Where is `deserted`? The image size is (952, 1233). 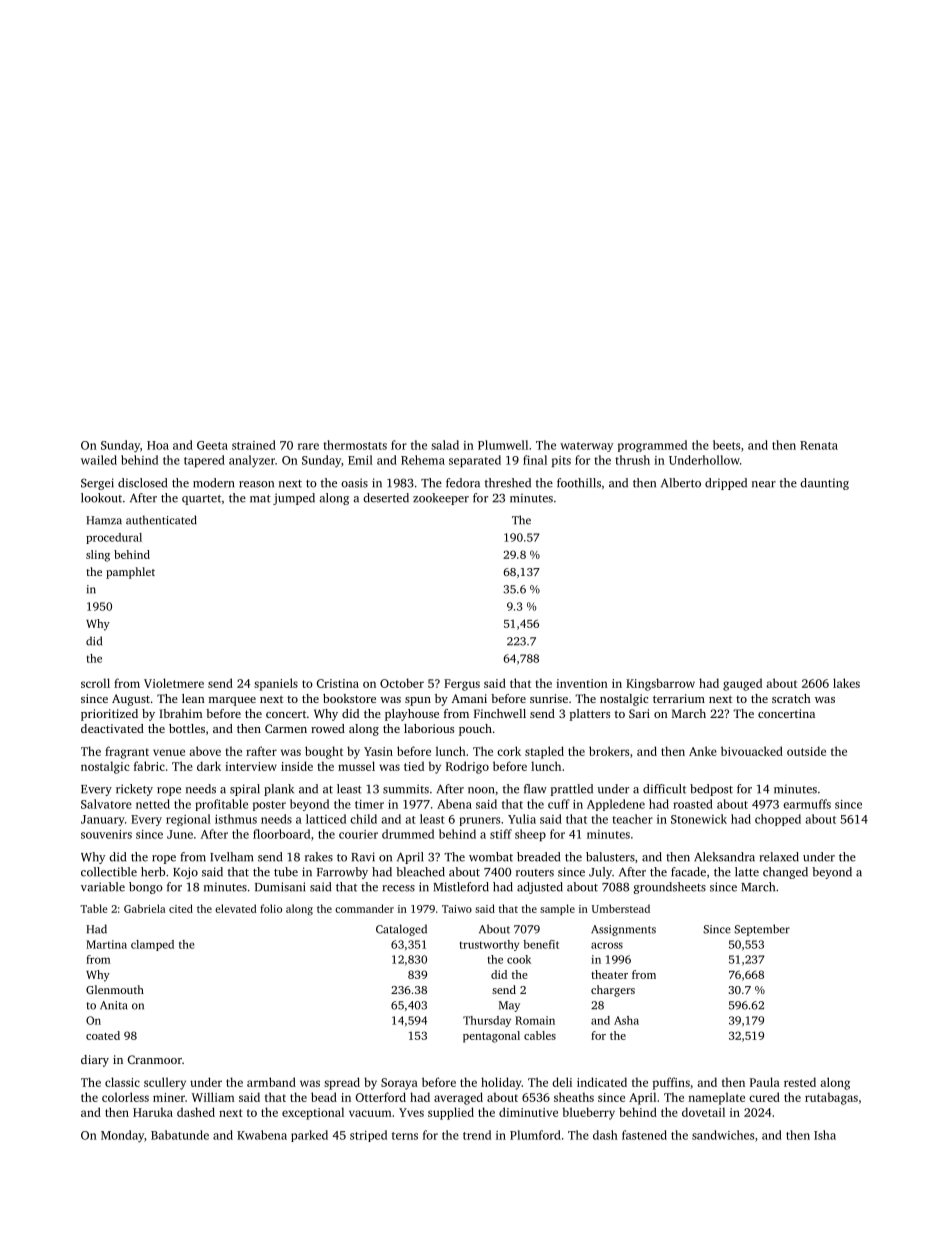
deserted is located at coordinates (386, 498).
